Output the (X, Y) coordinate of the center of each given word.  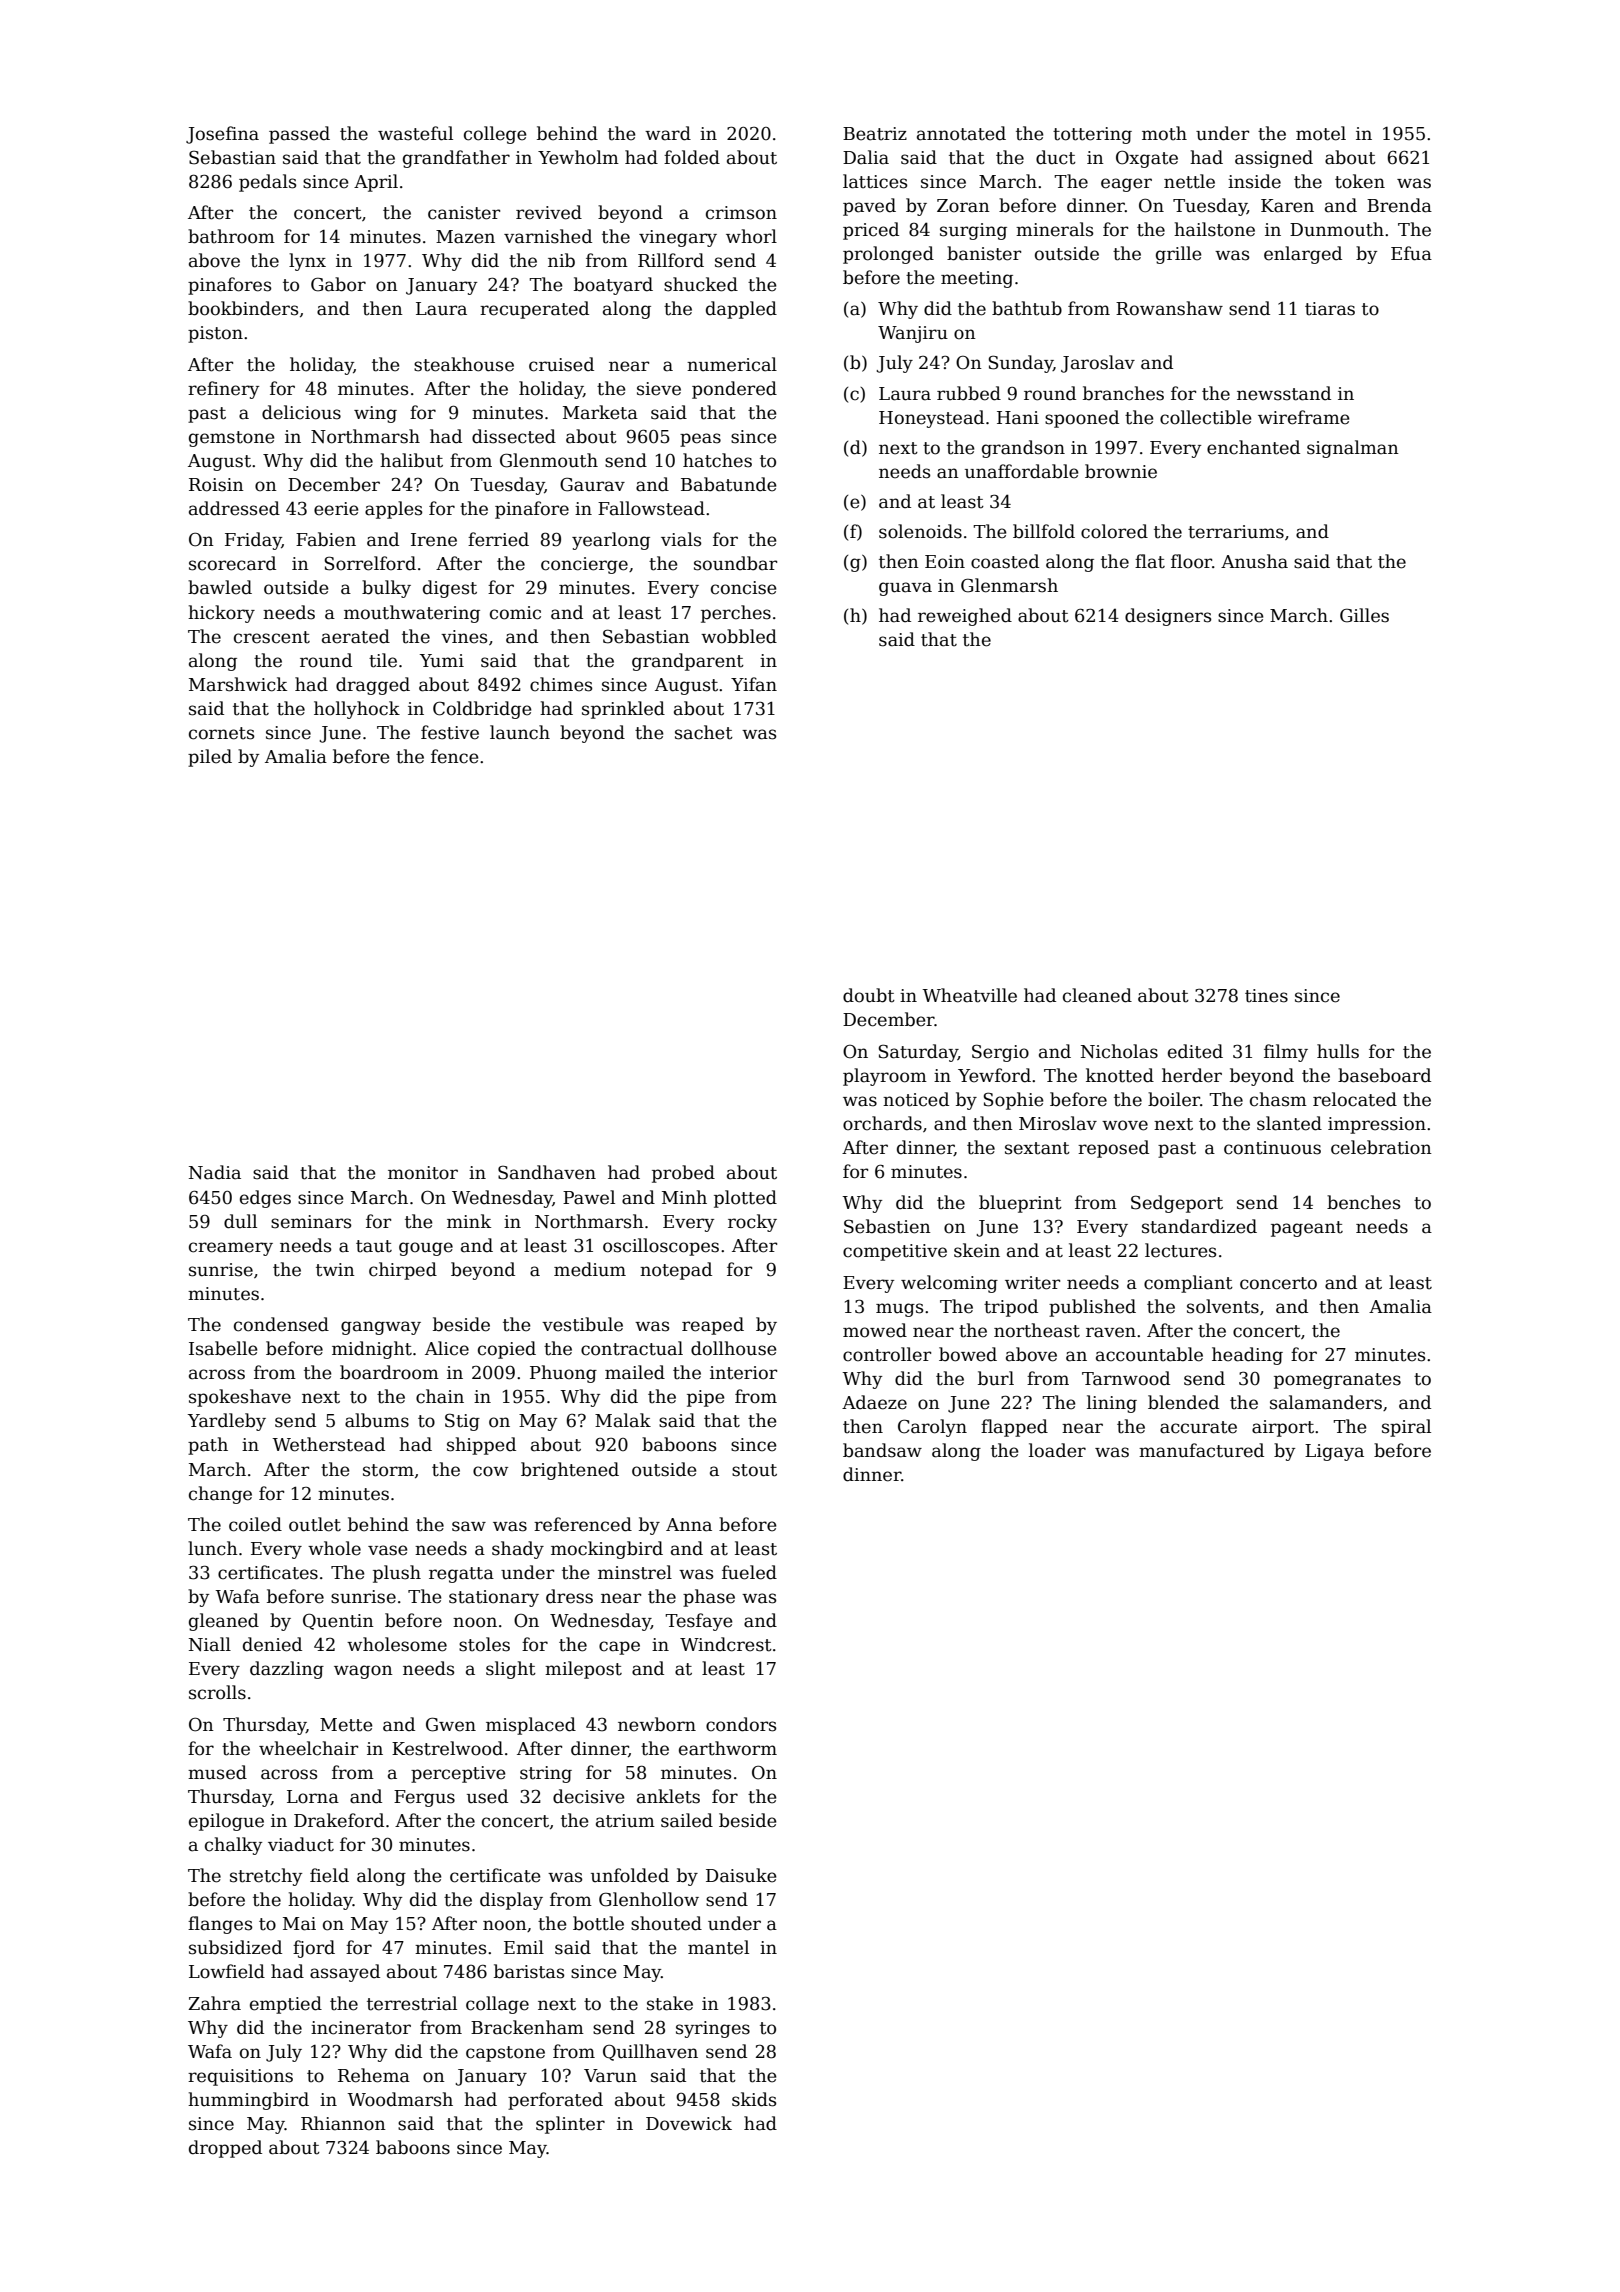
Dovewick (689, 2123)
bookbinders (243, 308)
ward (668, 133)
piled (210, 758)
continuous (1272, 1148)
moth (1164, 133)
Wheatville (969, 995)
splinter (570, 2125)
